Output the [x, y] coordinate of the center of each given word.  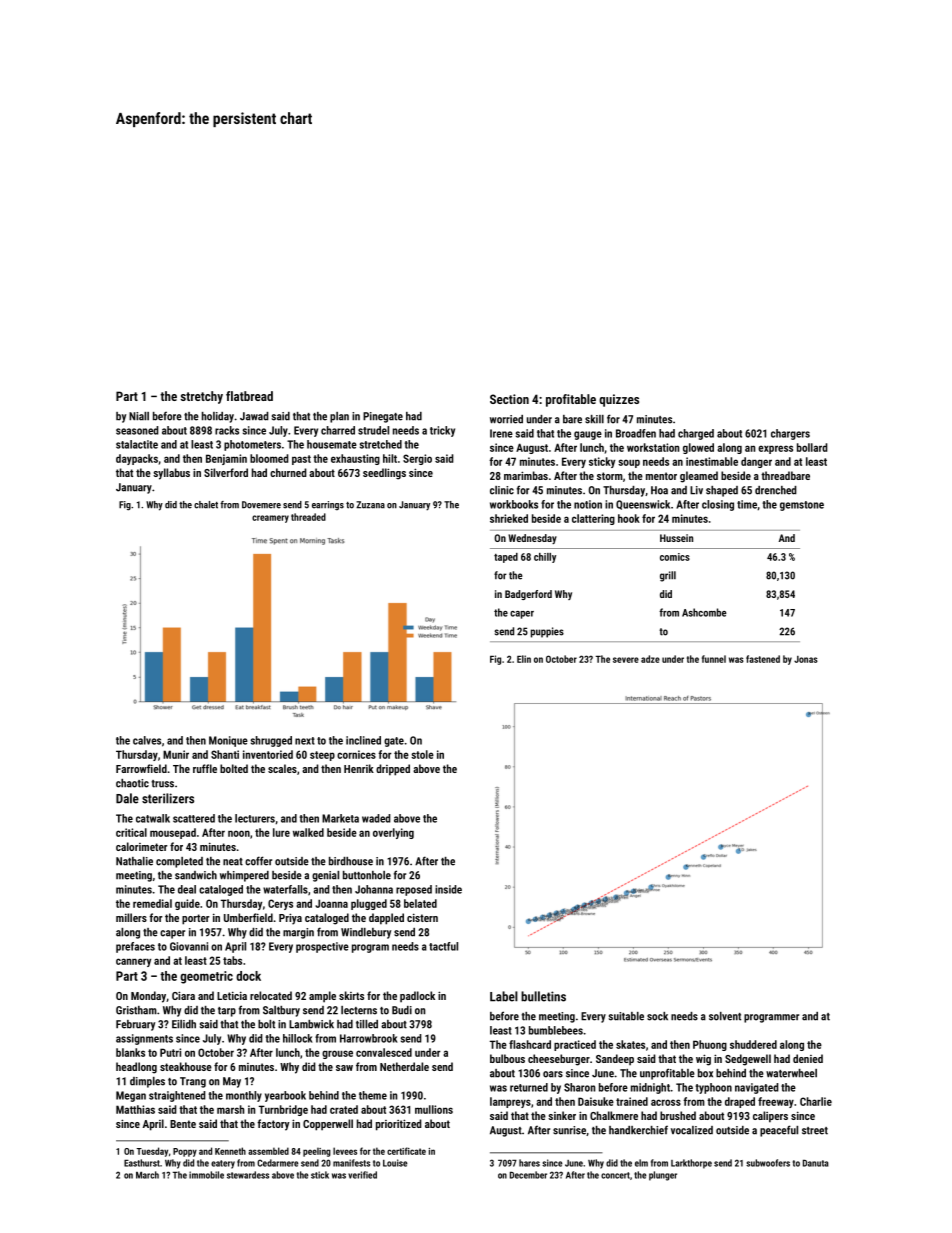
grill [668, 576]
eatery [223, 1164]
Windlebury [366, 933]
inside [448, 889]
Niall [139, 416]
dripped [393, 770]
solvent [725, 1016]
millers [131, 917]
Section [509, 399]
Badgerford [528, 595]
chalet [206, 505]
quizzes [619, 400]
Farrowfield [141, 768]
